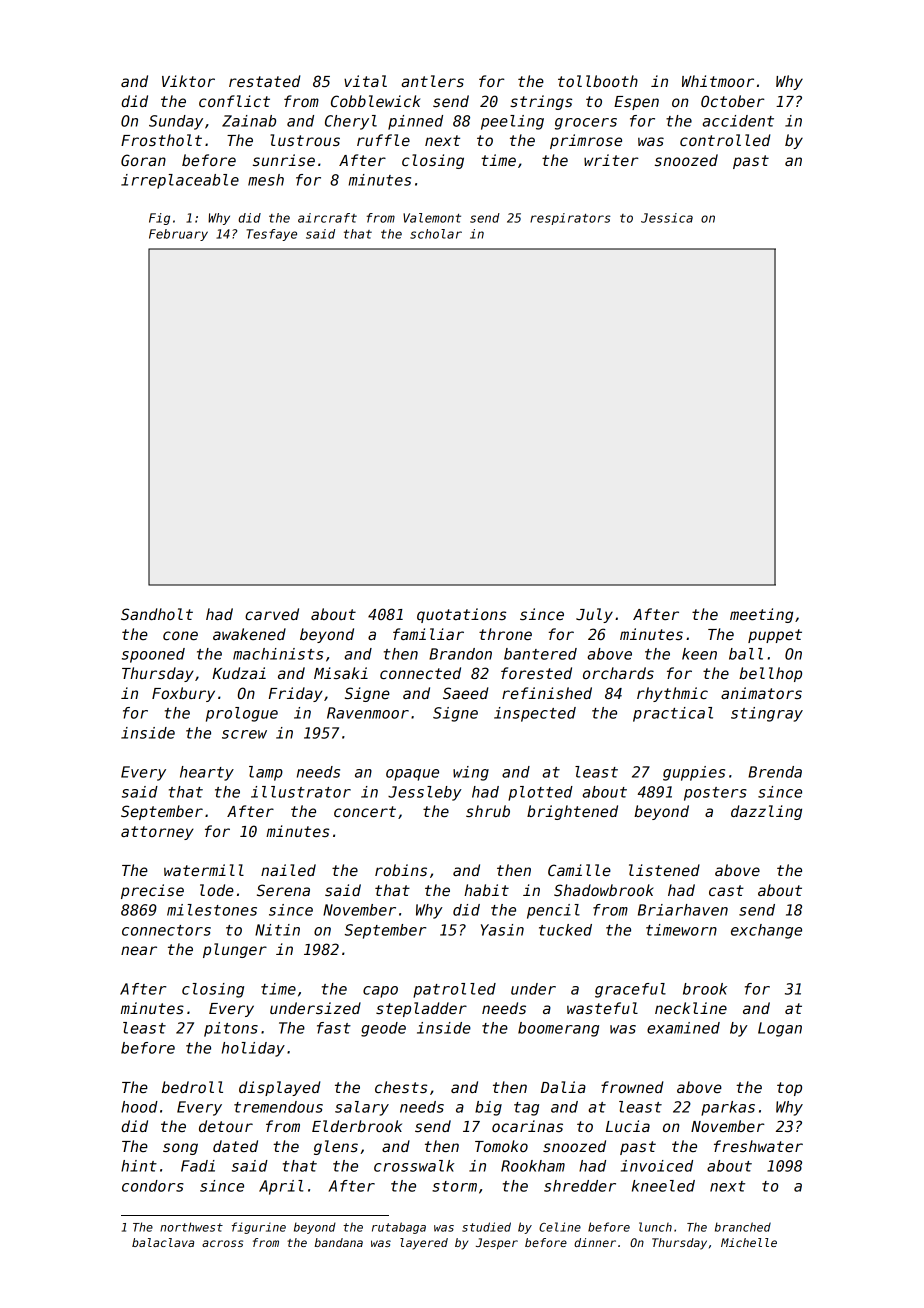 The width and height of the image is (924, 1308). What do you see at coordinates (718, 81) in the image?
I see `Whitmoor` at bounding box center [718, 81].
